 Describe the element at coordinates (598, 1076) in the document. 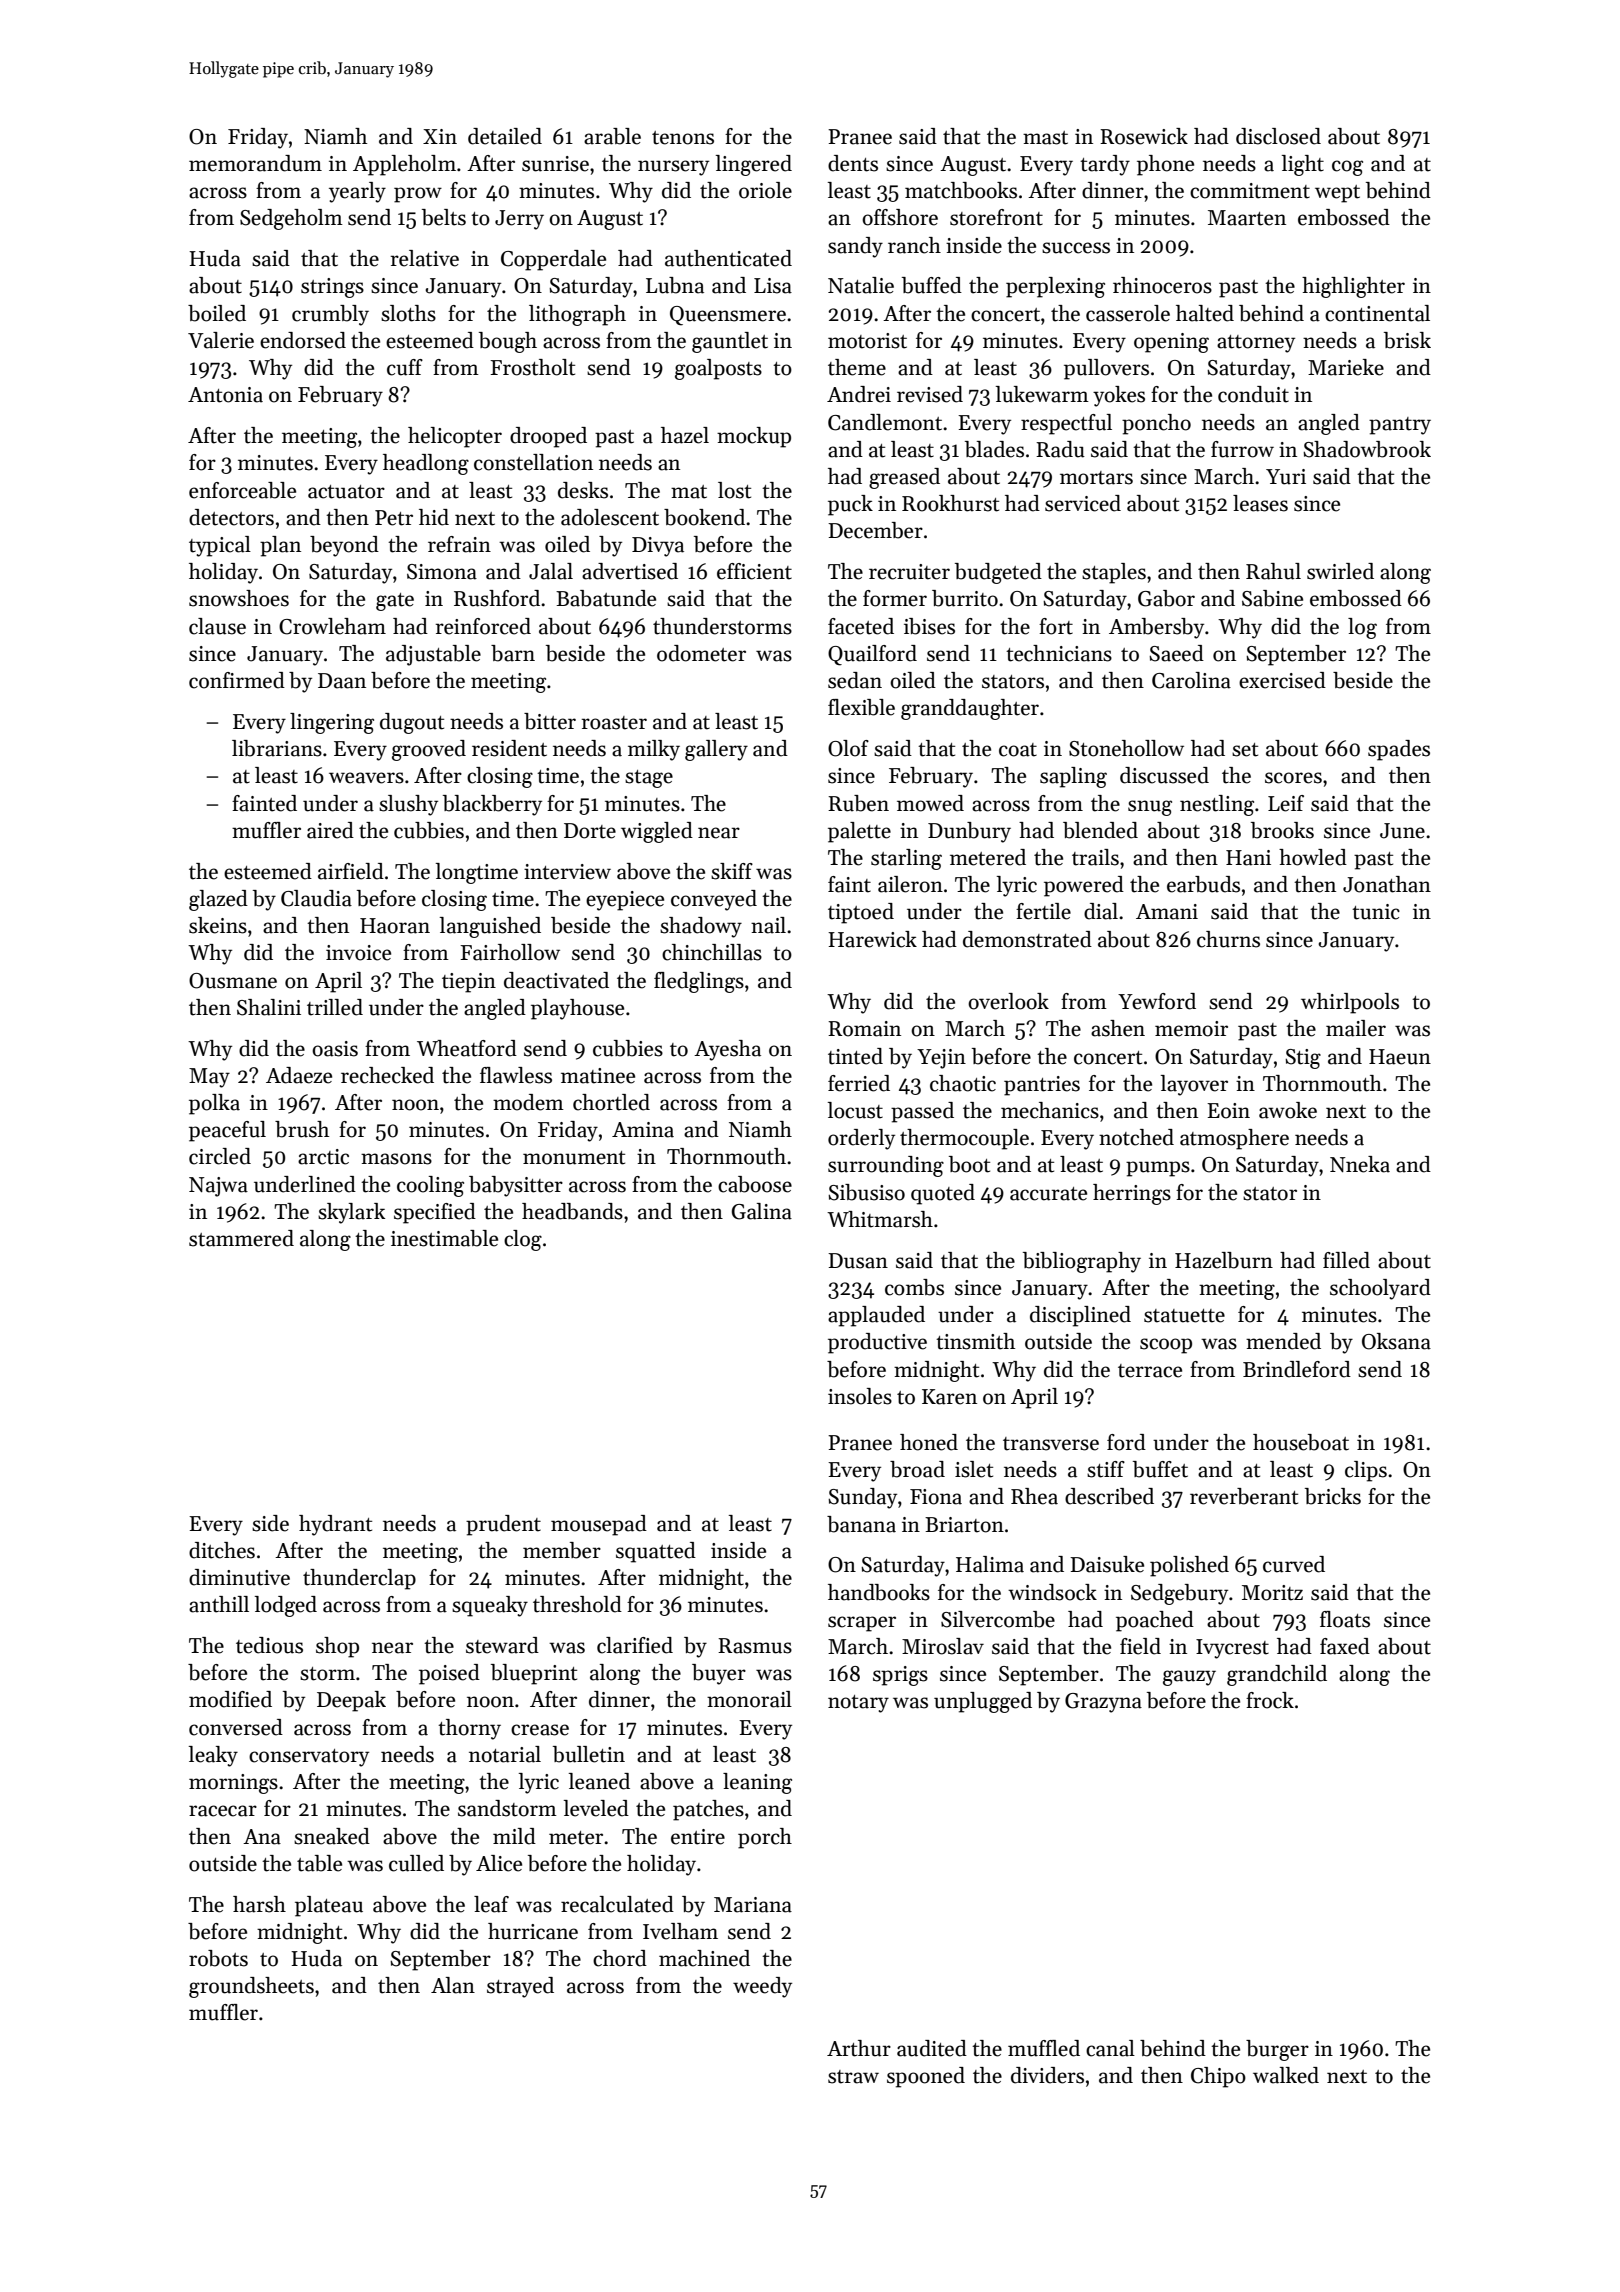

I see `matinee` at that location.
